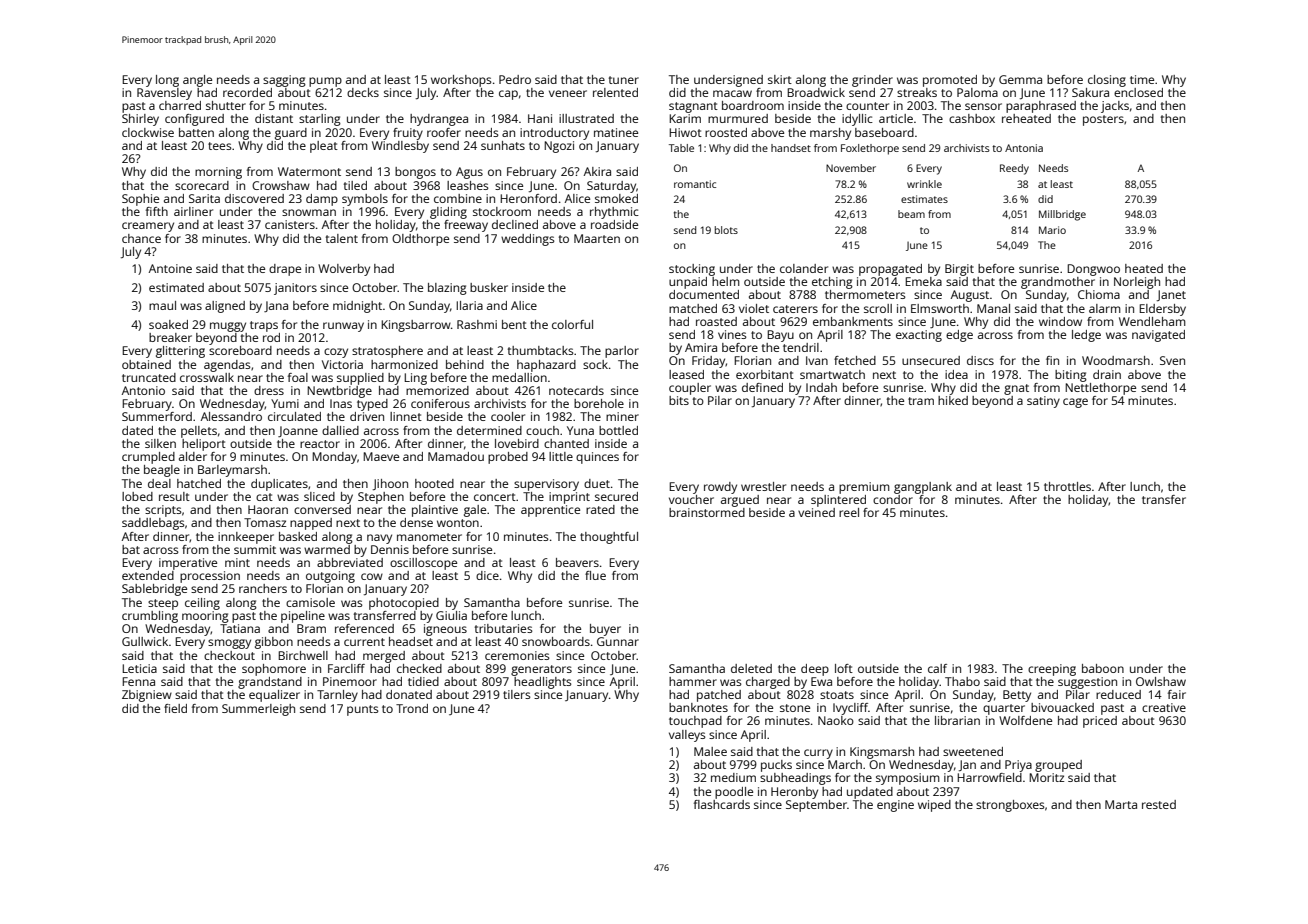 The width and height of the image is (1308, 924). I want to click on lovebird, so click(517, 443).
